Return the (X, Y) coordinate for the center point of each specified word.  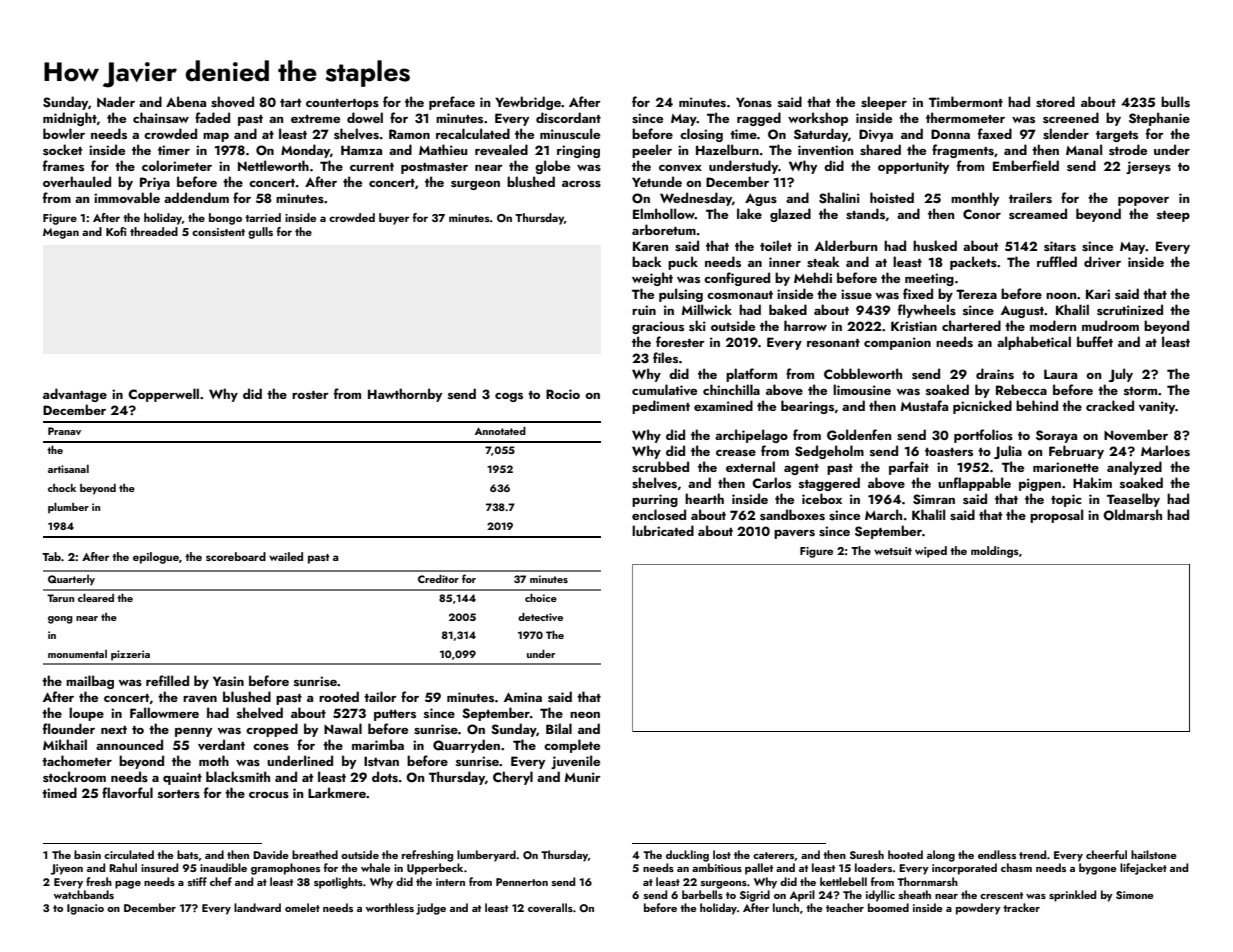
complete (572, 746)
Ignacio (85, 909)
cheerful (1106, 854)
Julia (1008, 452)
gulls (260, 233)
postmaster (434, 168)
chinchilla (731, 389)
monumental (77, 654)
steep (1173, 216)
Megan (61, 233)
